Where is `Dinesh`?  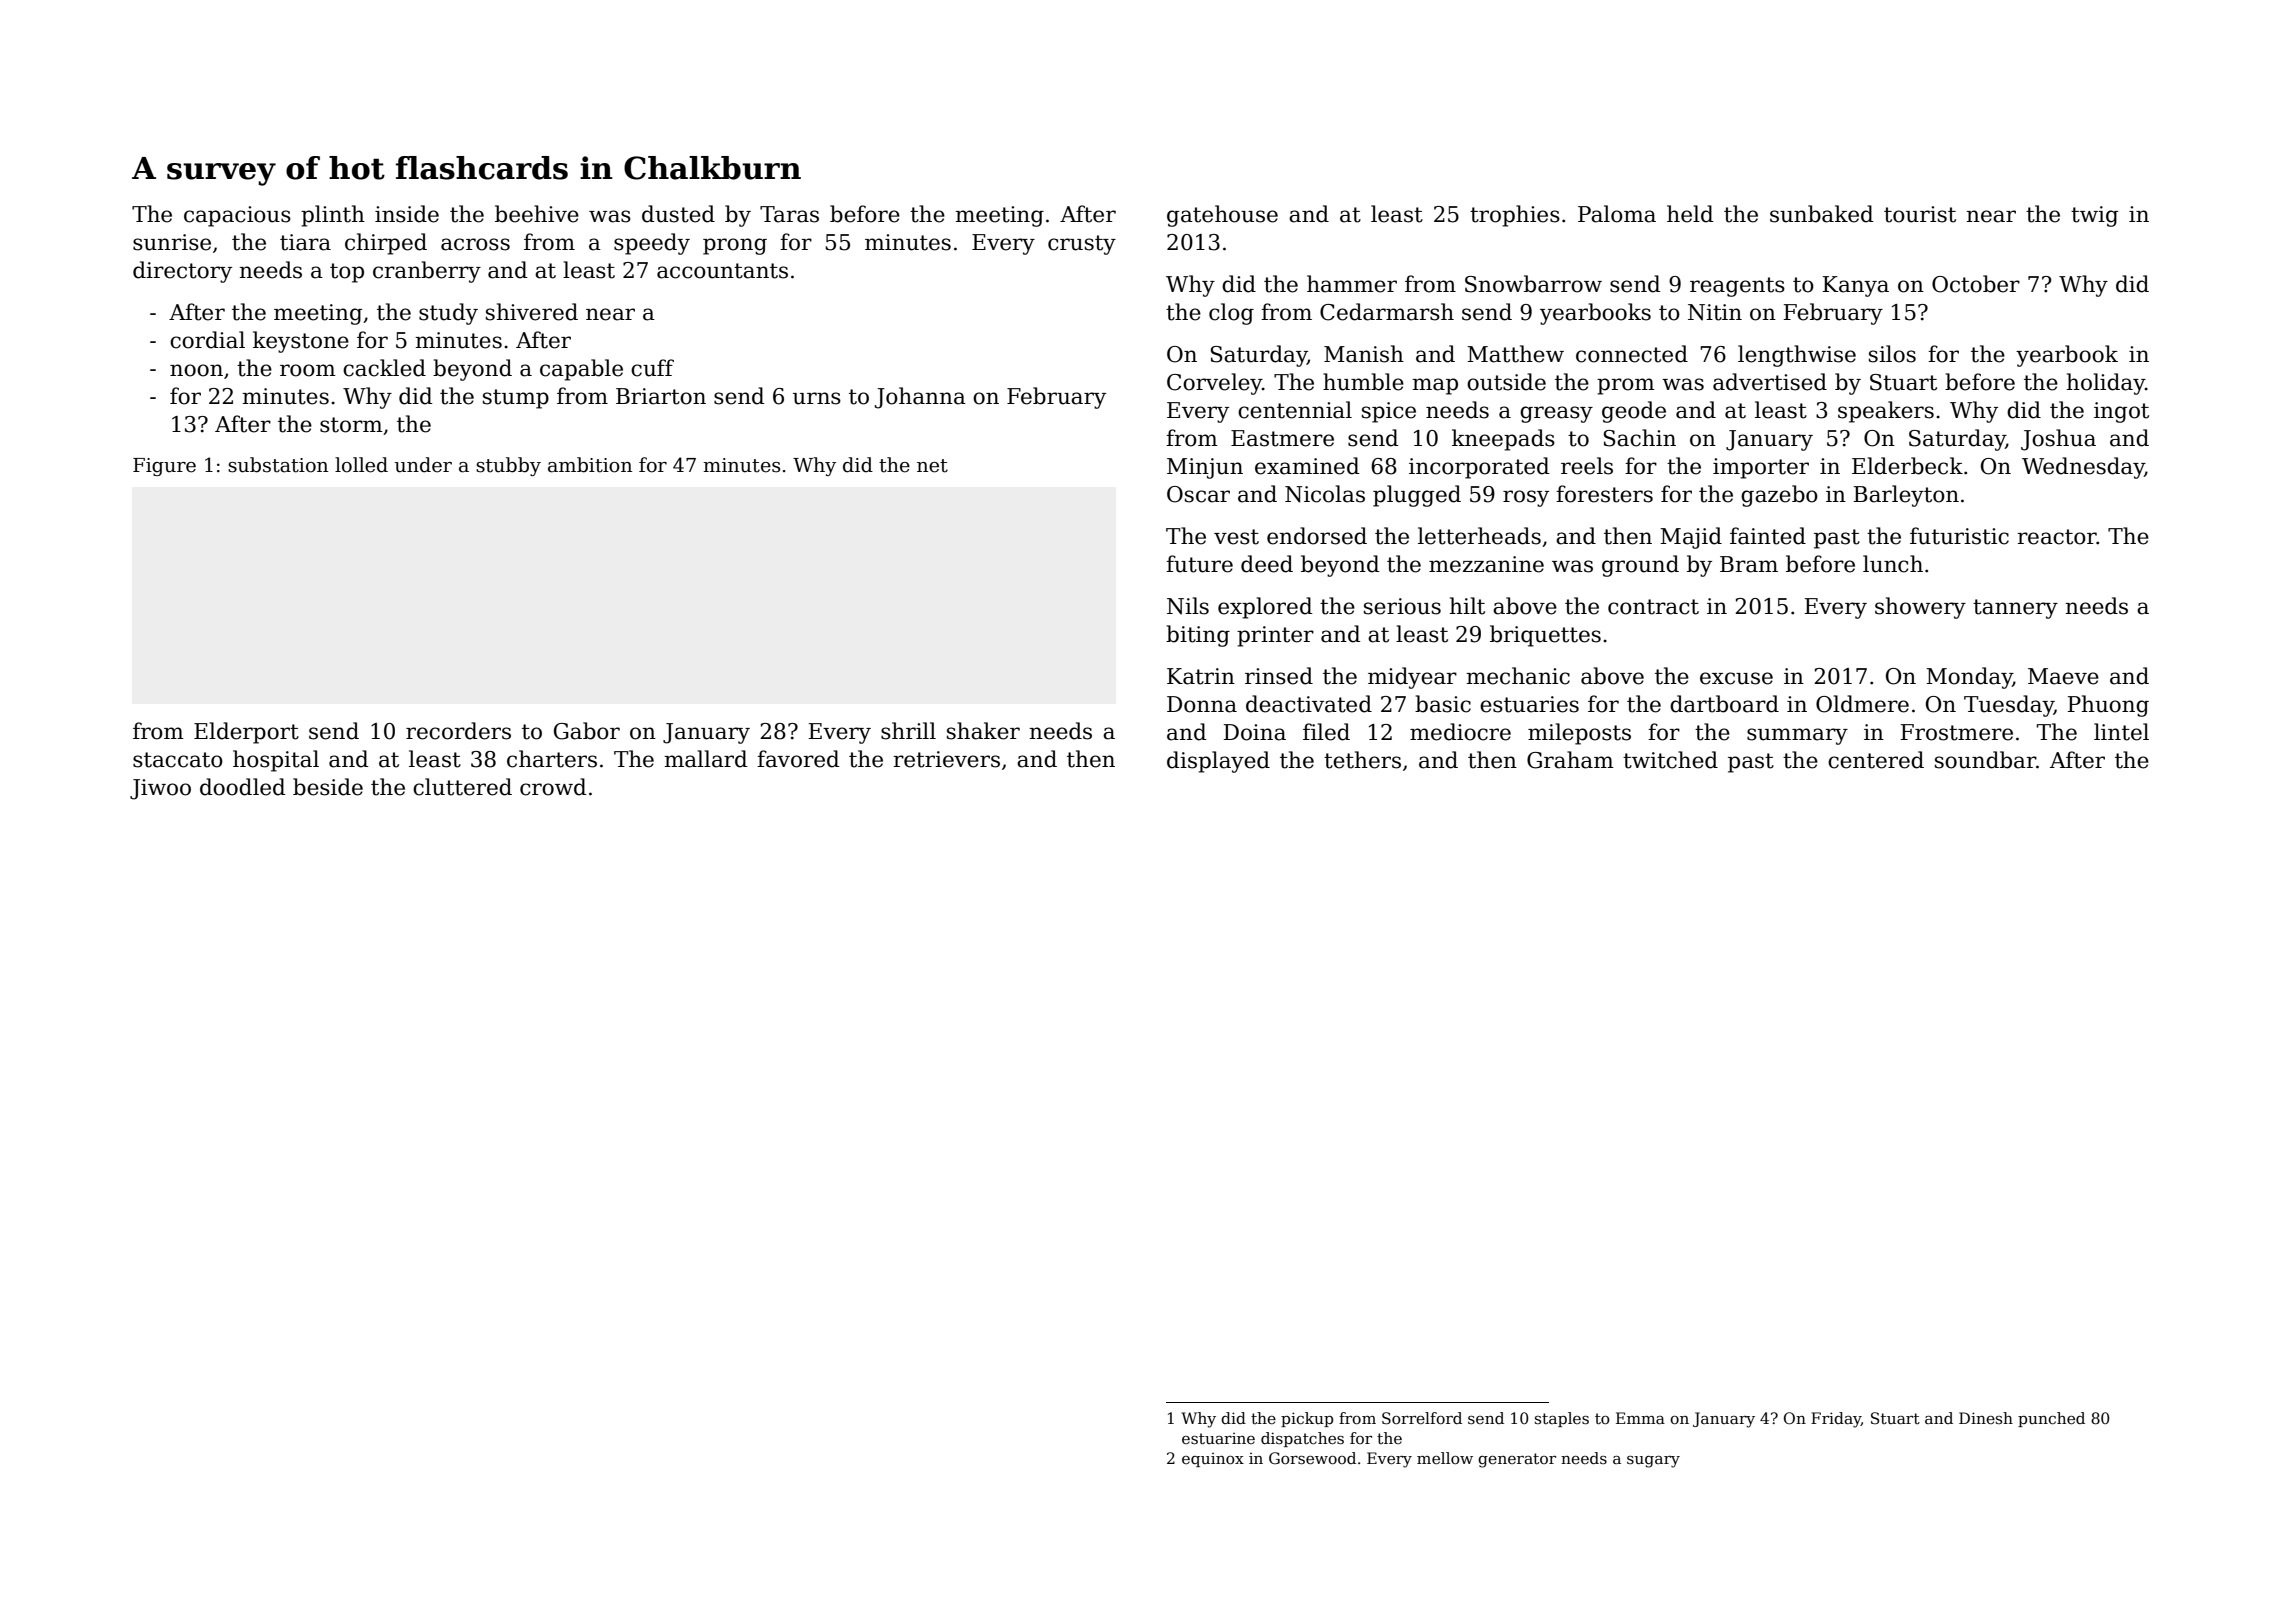 Dinesh is located at coordinates (1986, 1418).
